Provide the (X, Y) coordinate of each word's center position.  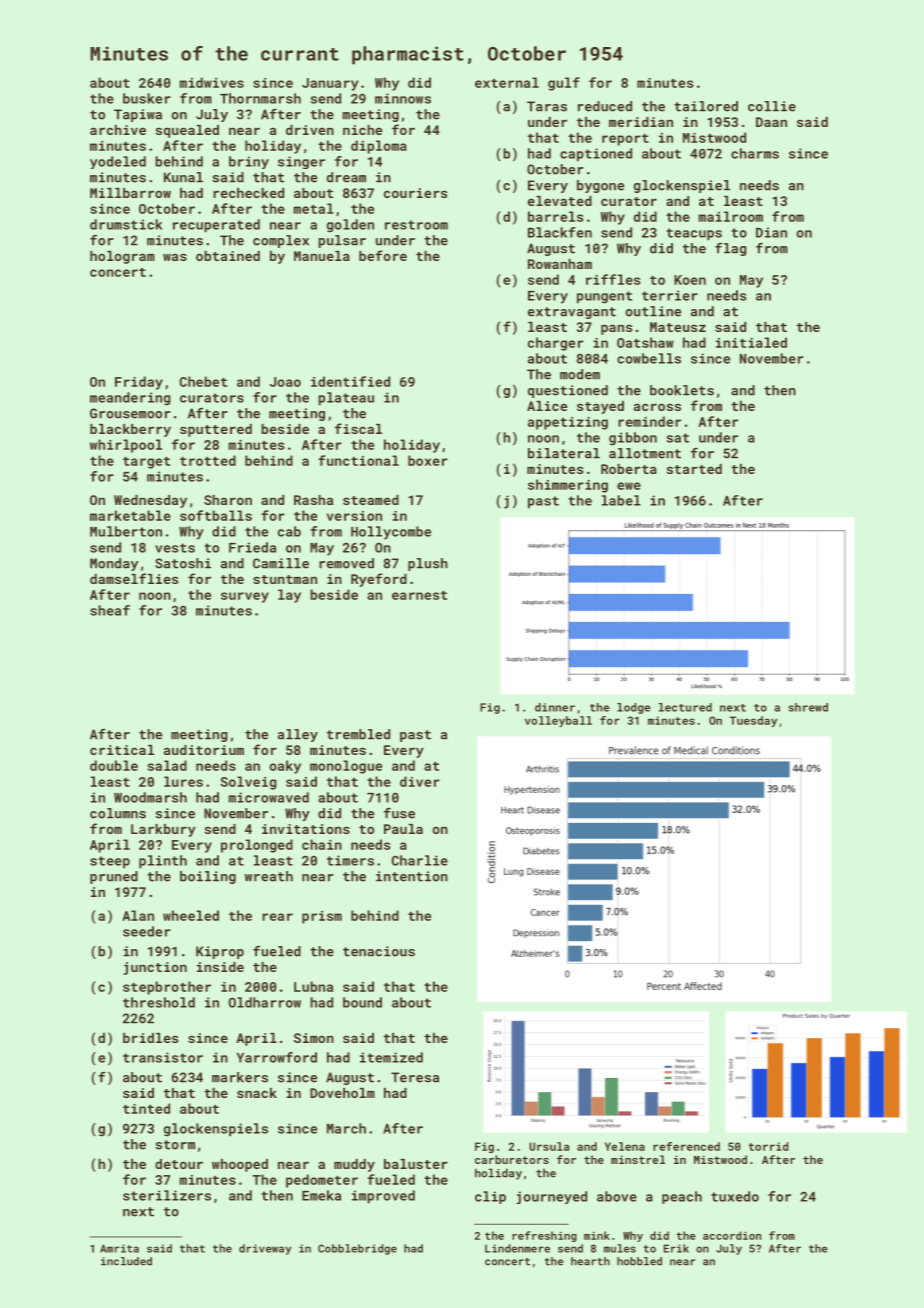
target (146, 463)
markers (240, 1077)
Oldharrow (265, 1002)
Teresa (415, 1077)
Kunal (183, 177)
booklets (682, 390)
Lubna (313, 986)
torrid (768, 1146)
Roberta (629, 469)
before (383, 255)
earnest (419, 595)
